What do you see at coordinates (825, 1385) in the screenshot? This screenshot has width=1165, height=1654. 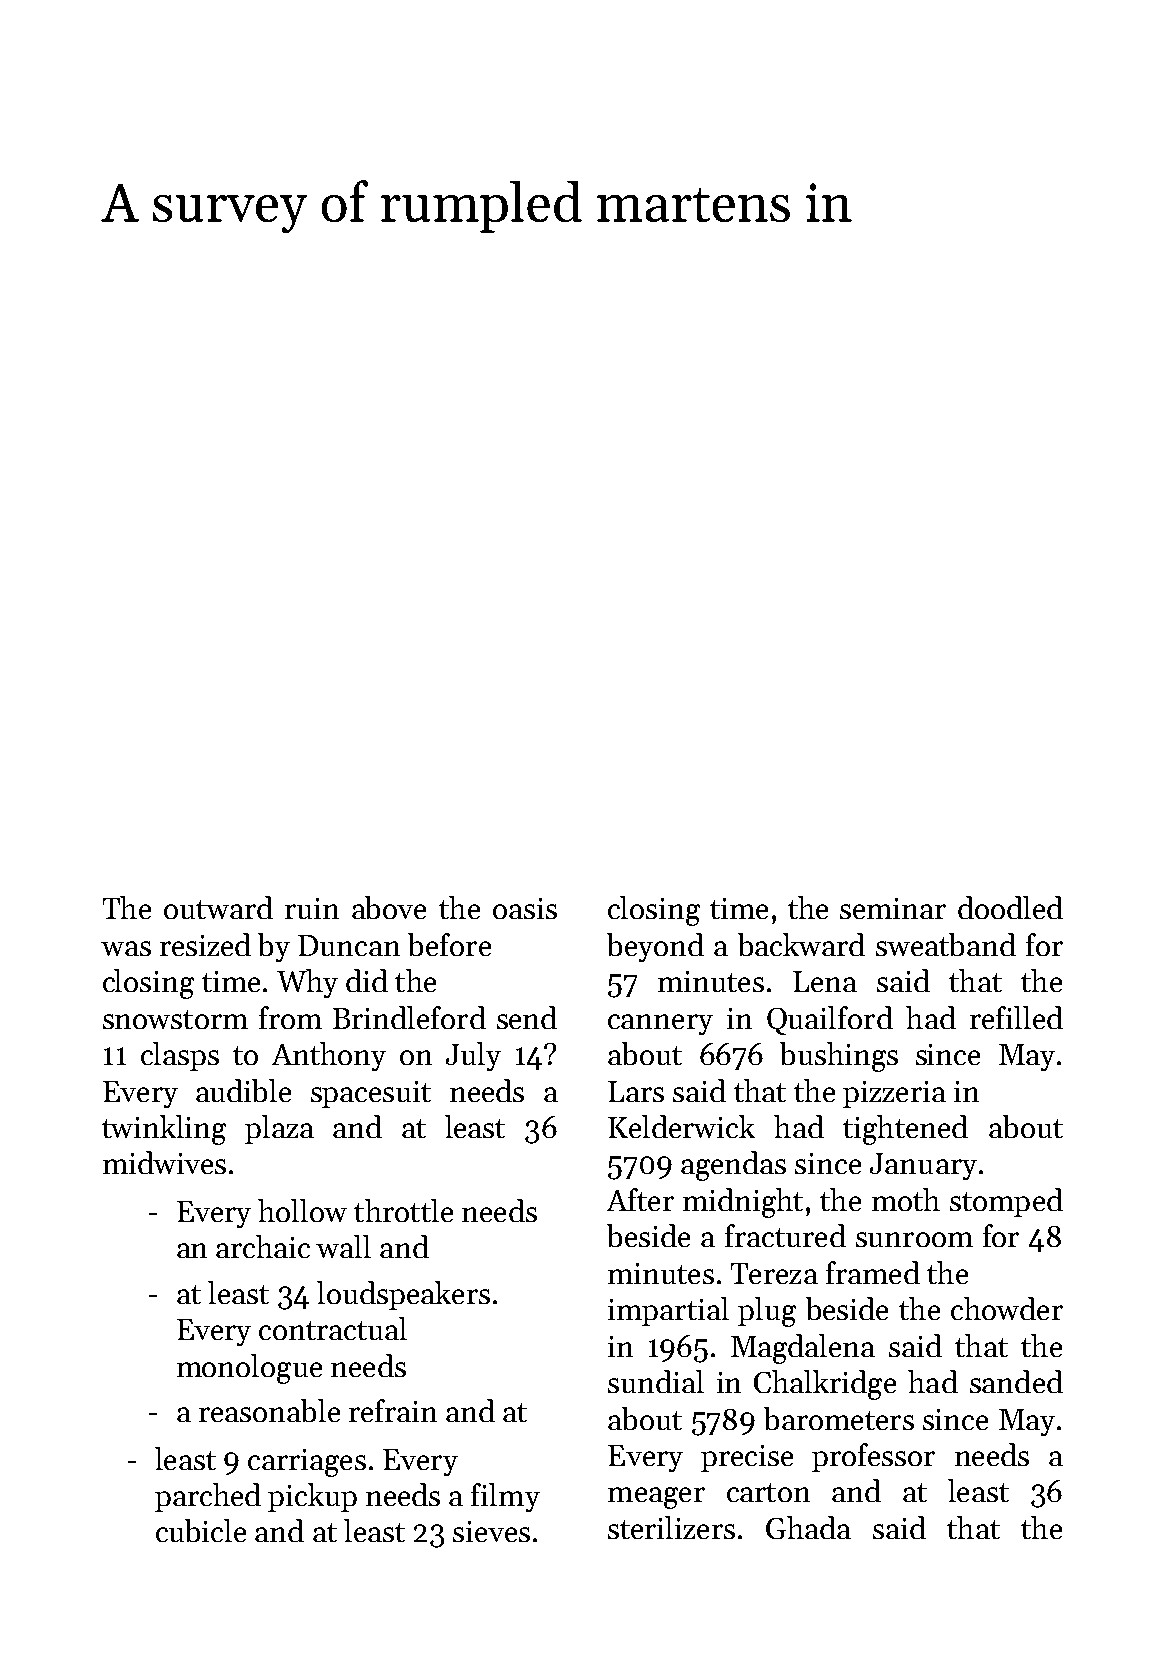 I see `Chalkridge` at bounding box center [825, 1385].
